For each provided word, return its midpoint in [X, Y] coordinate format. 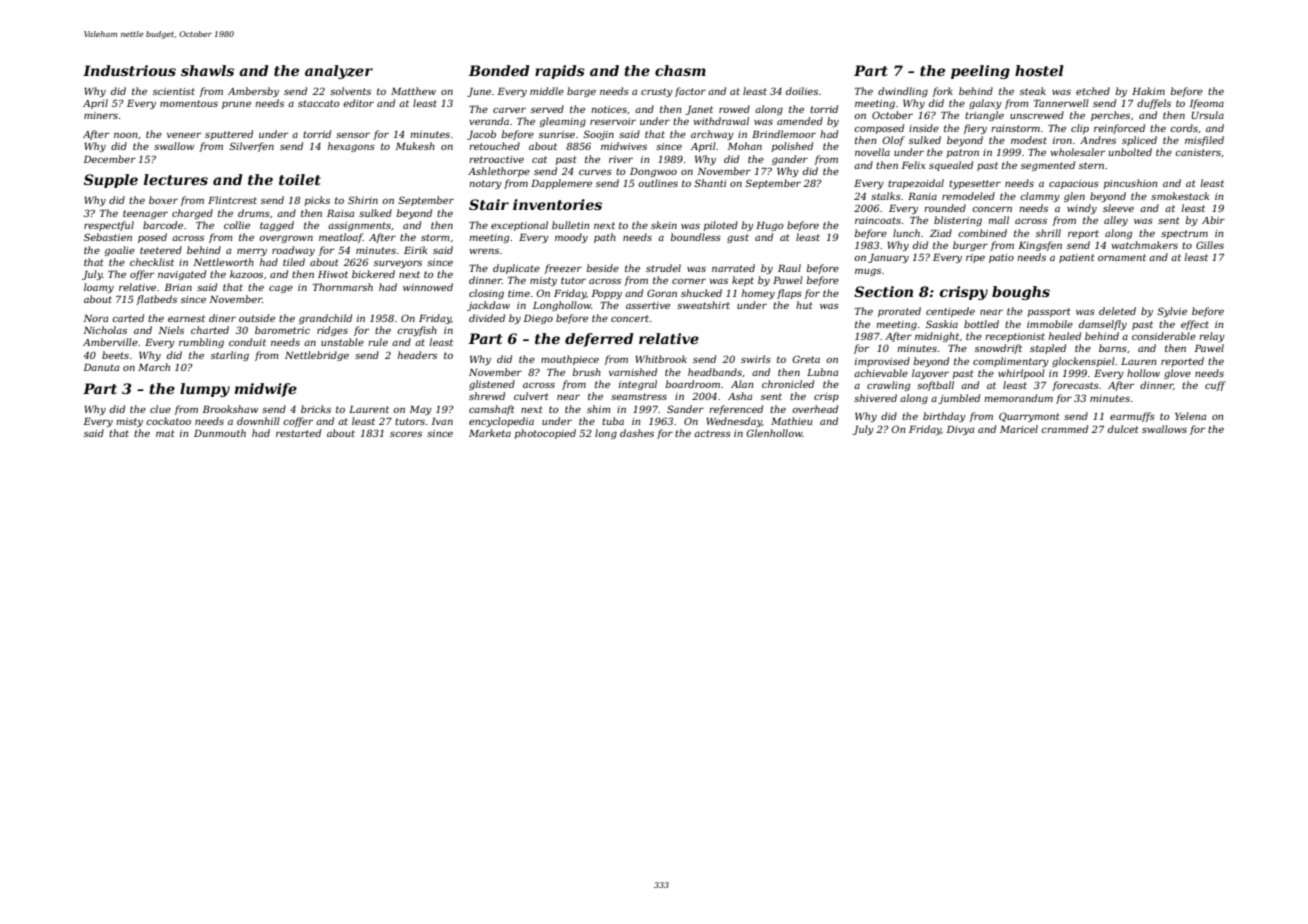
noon [125, 135]
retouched [494, 146]
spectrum [1184, 234]
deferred [599, 340]
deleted [1117, 311]
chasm [680, 70]
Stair [489, 204]
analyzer [339, 72]
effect [1195, 325]
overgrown [286, 239]
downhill [258, 421]
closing [486, 294]
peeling [980, 72]
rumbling [201, 343]
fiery [975, 129]
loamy [99, 288]
